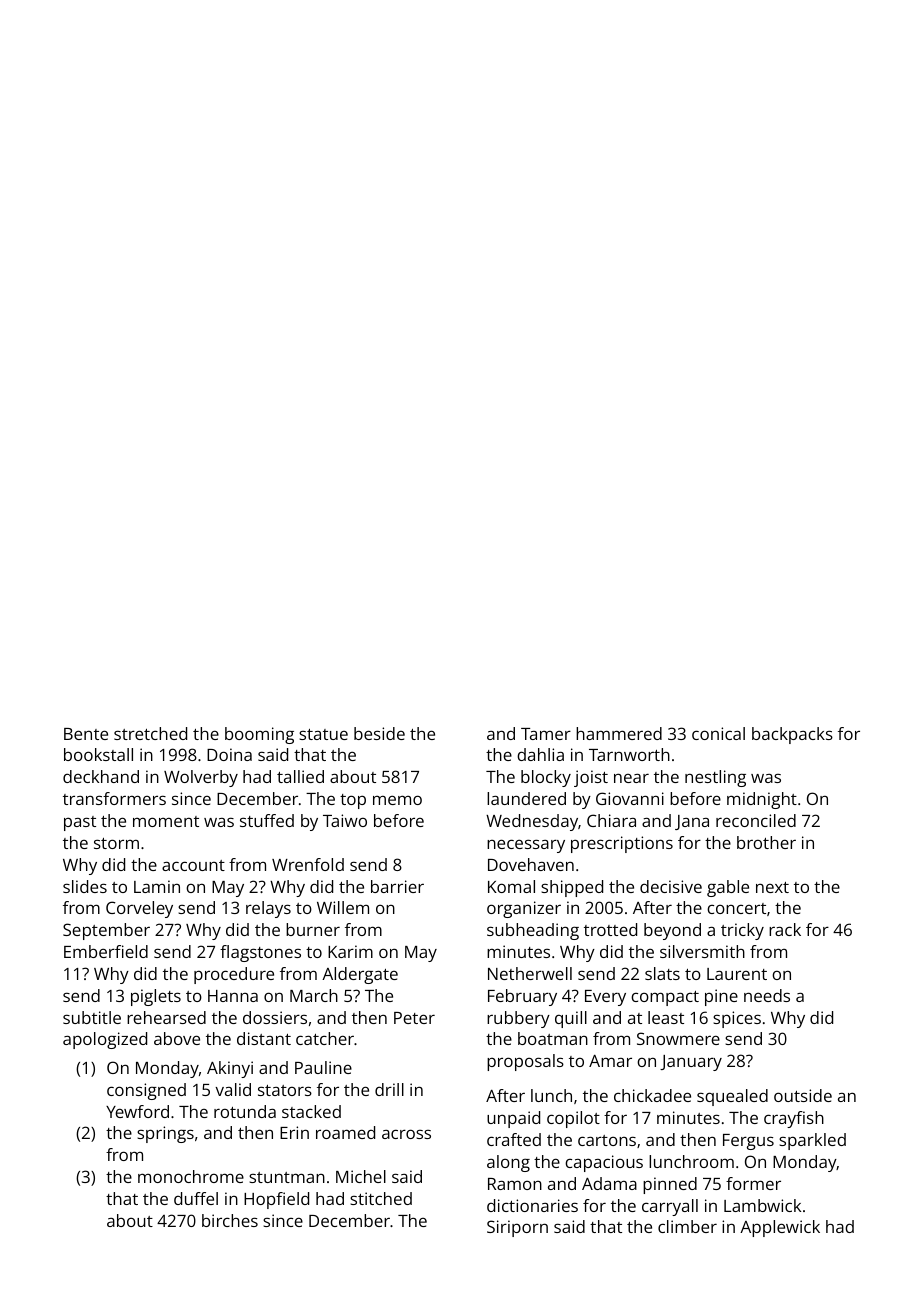  I want to click on birches, so click(230, 1220).
